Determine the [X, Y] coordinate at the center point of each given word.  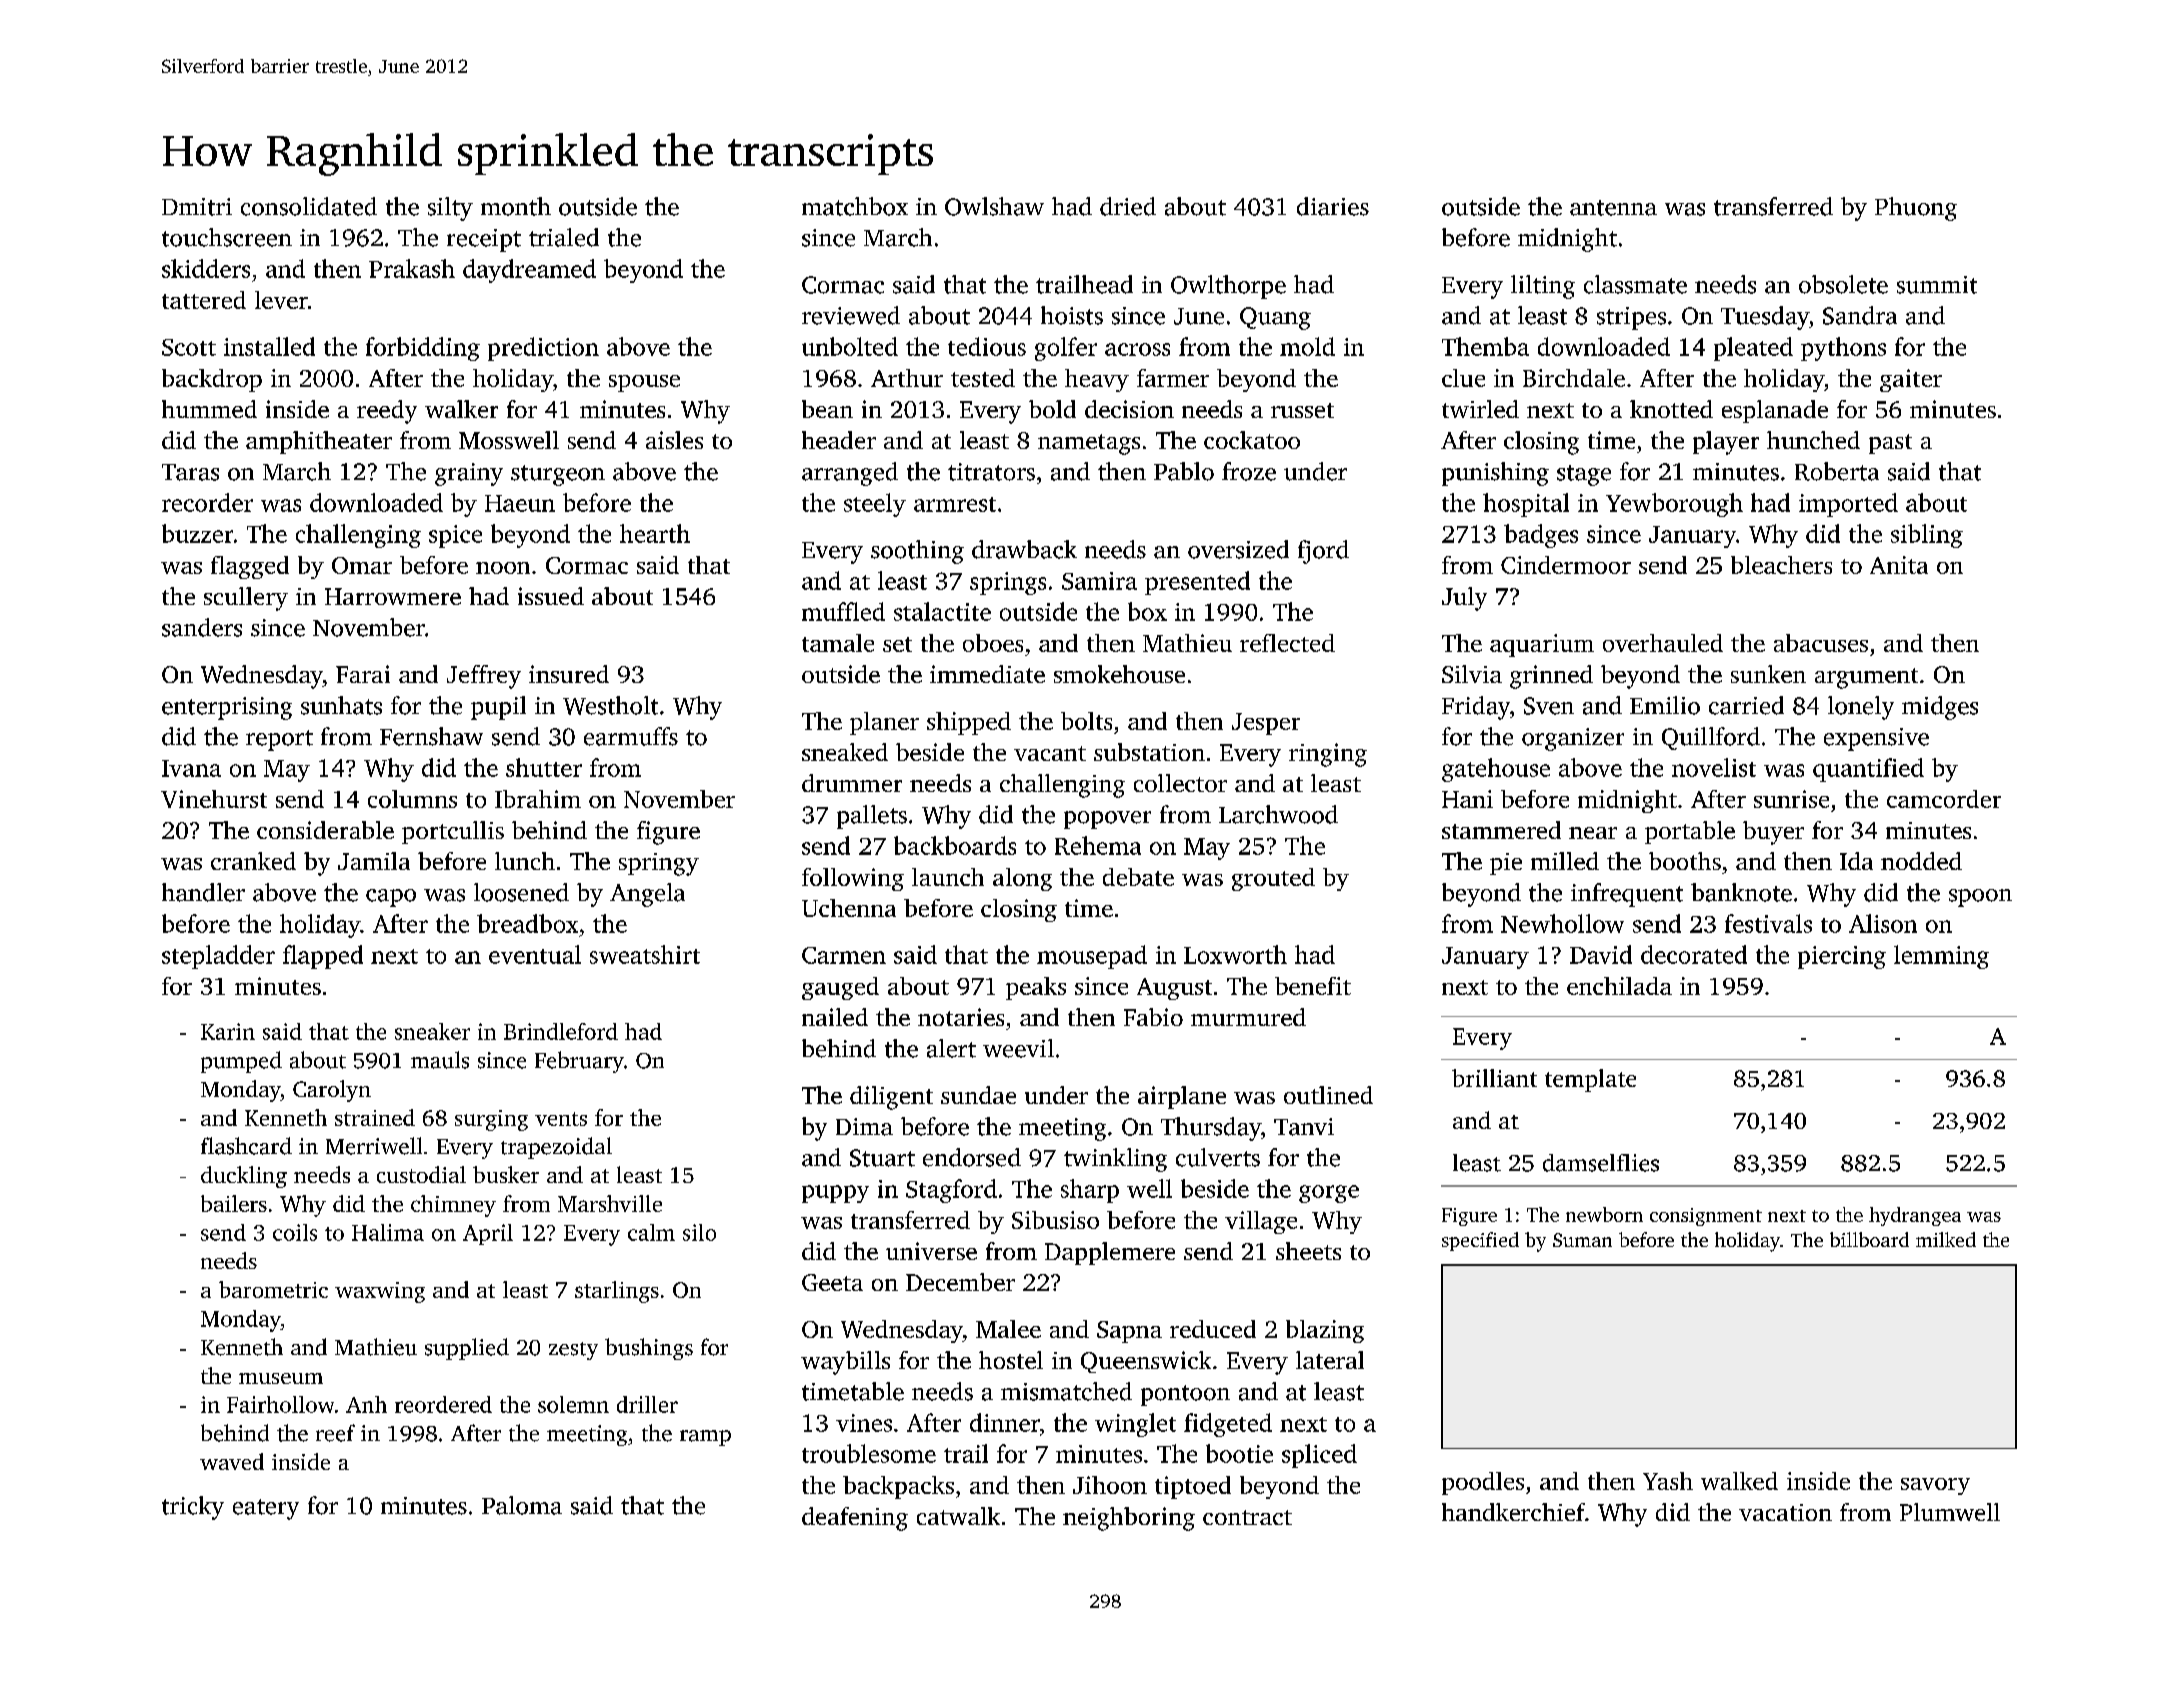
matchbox [855, 206]
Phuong [1916, 209]
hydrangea [1915, 1216]
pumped [241, 1062]
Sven [1549, 706]
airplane [1182, 1097]
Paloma [522, 1505]
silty [450, 209]
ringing [1328, 755]
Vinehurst [214, 799]
